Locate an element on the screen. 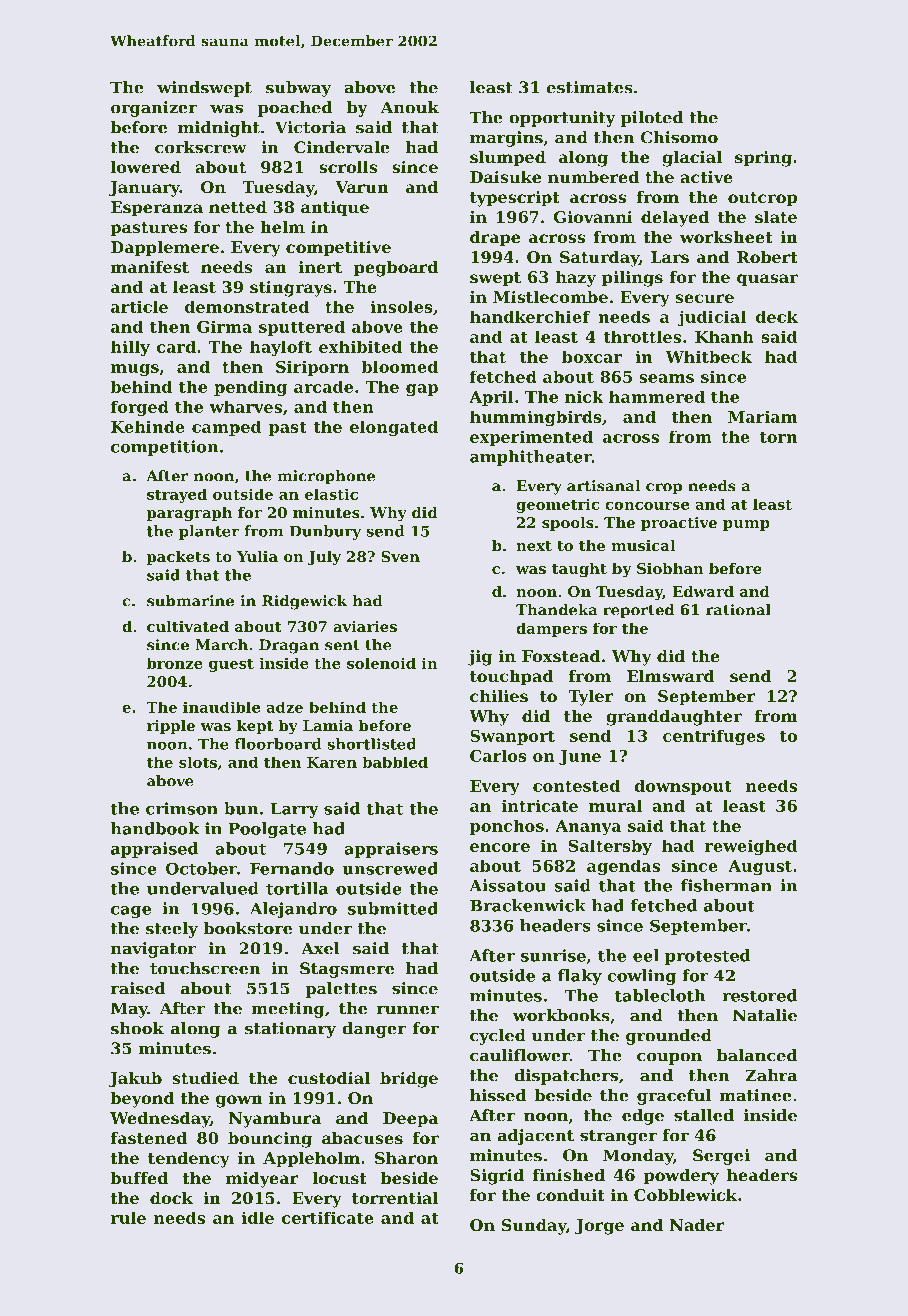 The width and height of the screenshot is (908, 1316). ripple is located at coordinates (171, 726).
